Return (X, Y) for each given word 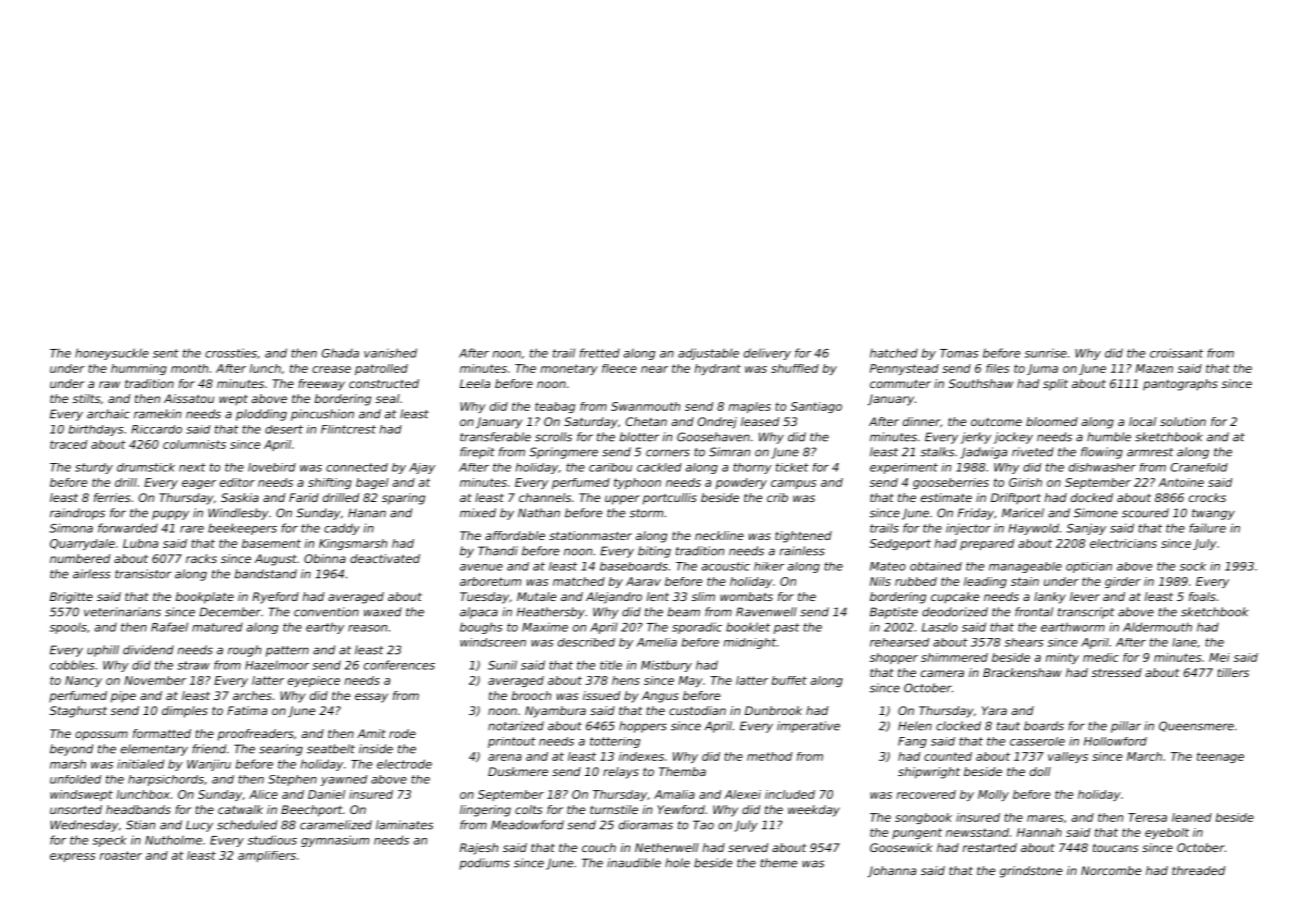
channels (545, 497)
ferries (112, 497)
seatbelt (331, 749)
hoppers (643, 727)
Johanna (892, 872)
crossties (231, 353)
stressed (1117, 672)
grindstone (1031, 872)
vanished (390, 353)
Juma (1042, 369)
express (72, 857)
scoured (1145, 513)
